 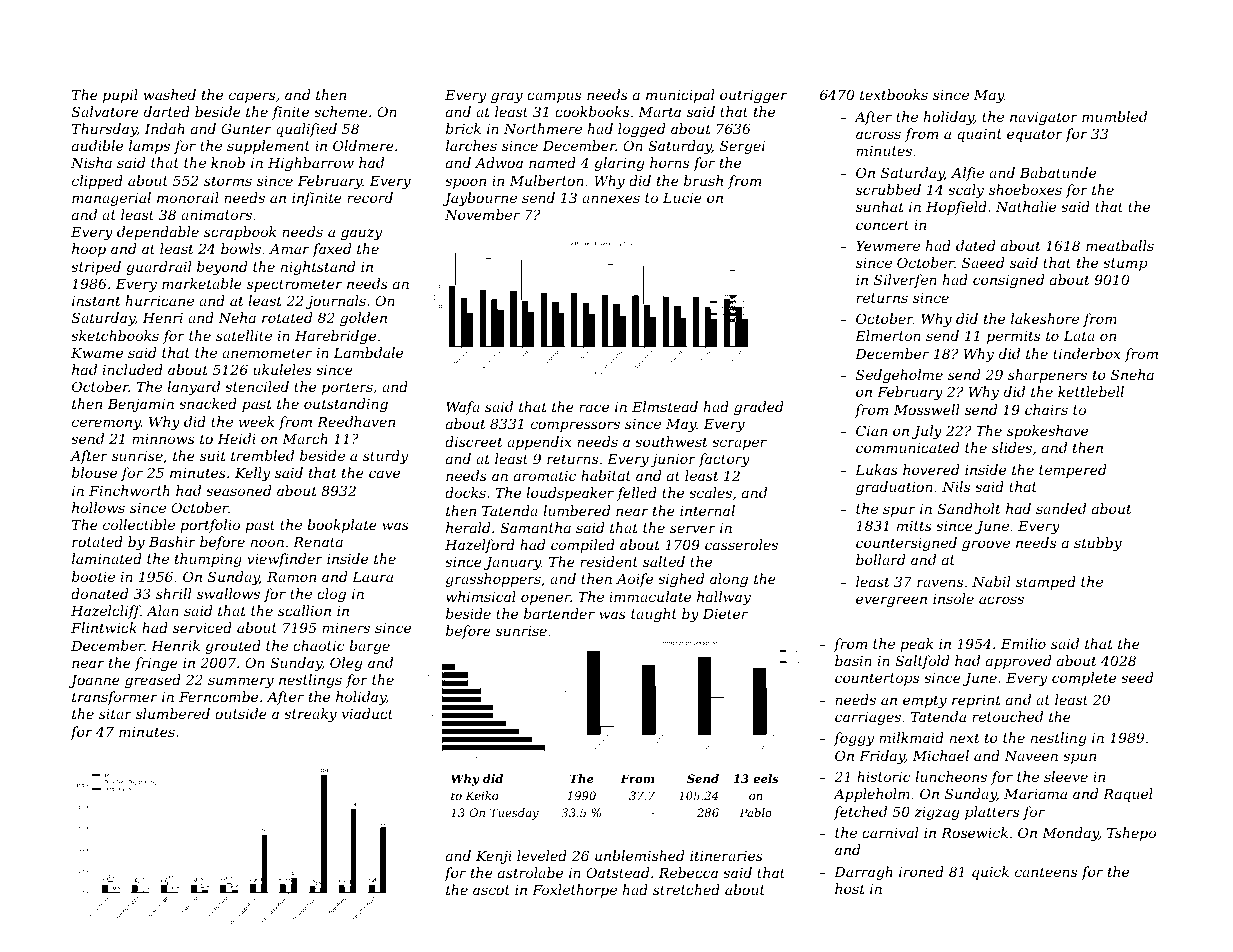 I want to click on unblemished, so click(x=639, y=855).
